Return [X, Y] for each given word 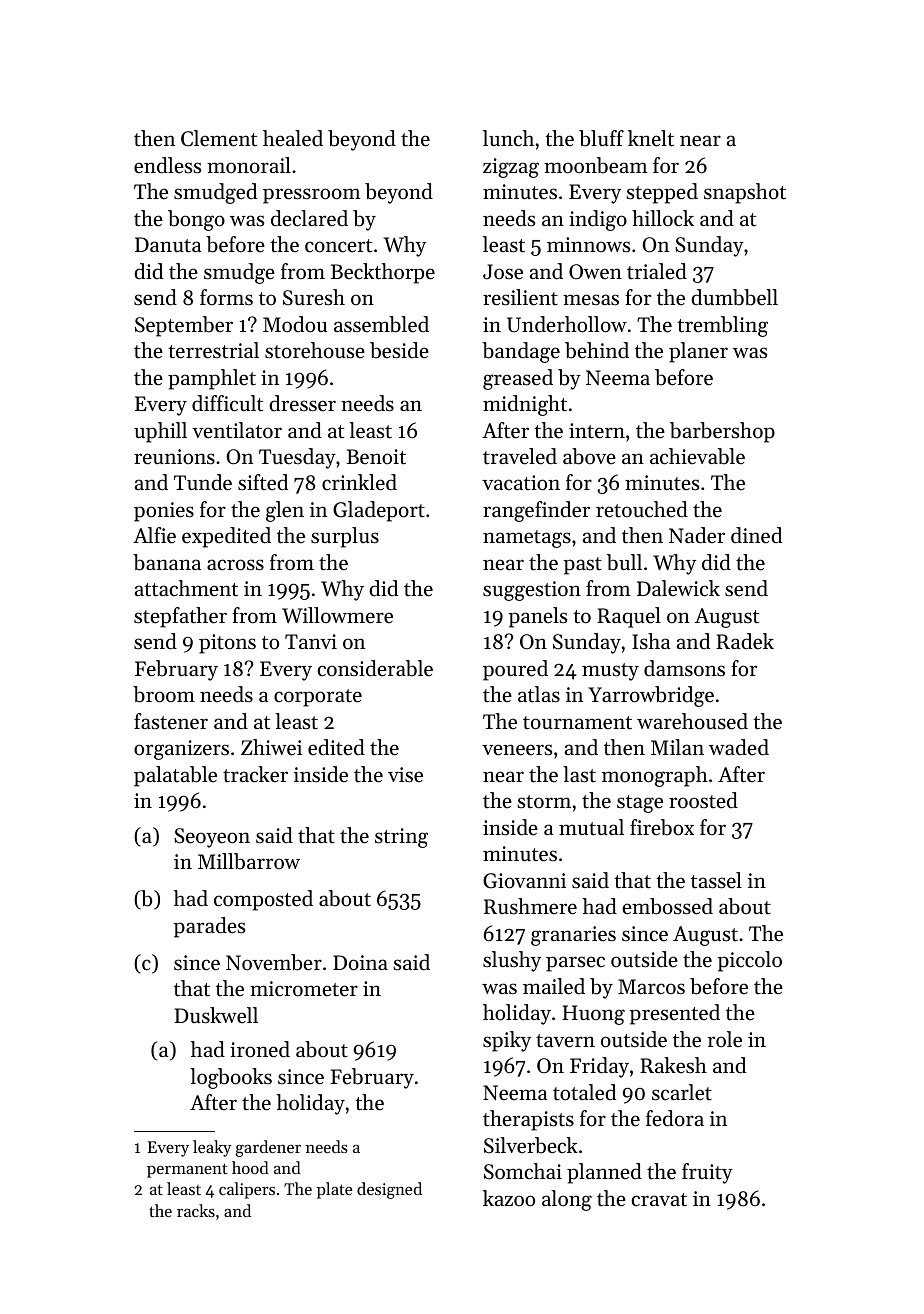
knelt [651, 138]
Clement [219, 138]
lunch [508, 138]
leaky [212, 1148]
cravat [659, 1200]
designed [389, 1190]
